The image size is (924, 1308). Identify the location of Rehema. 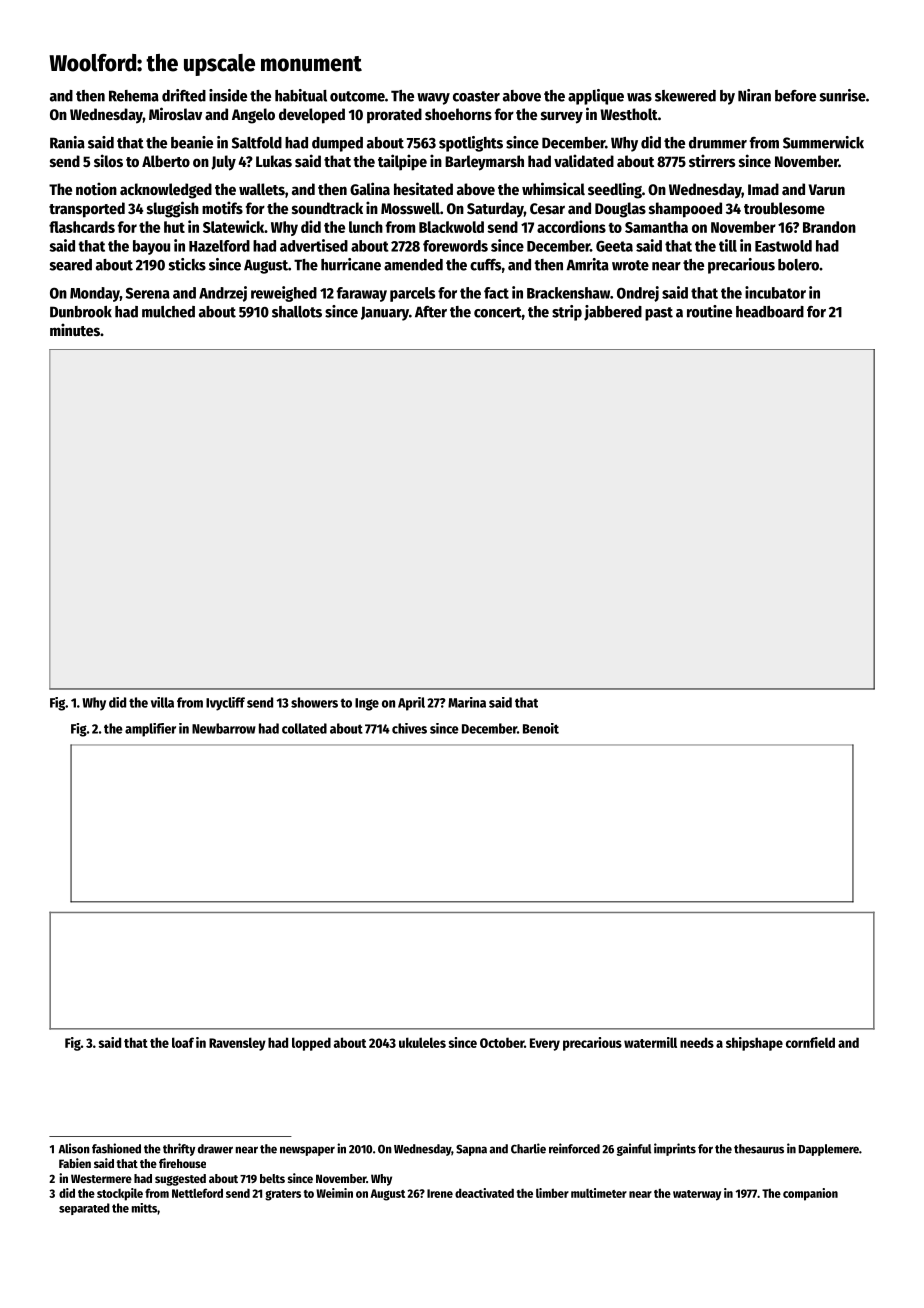
(134, 96).
